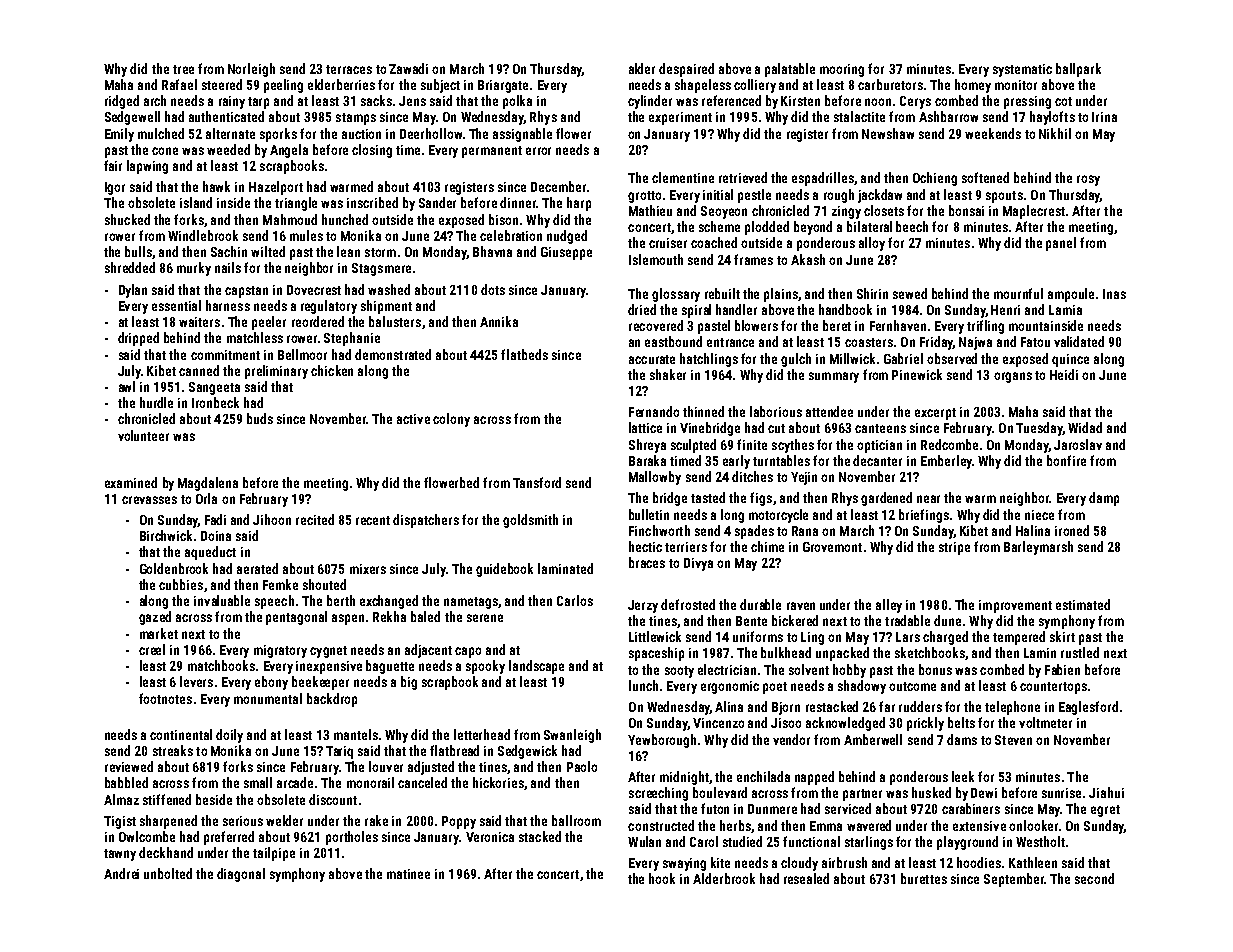 The width and height of the screenshot is (1233, 952). I want to click on dried, so click(642, 309).
